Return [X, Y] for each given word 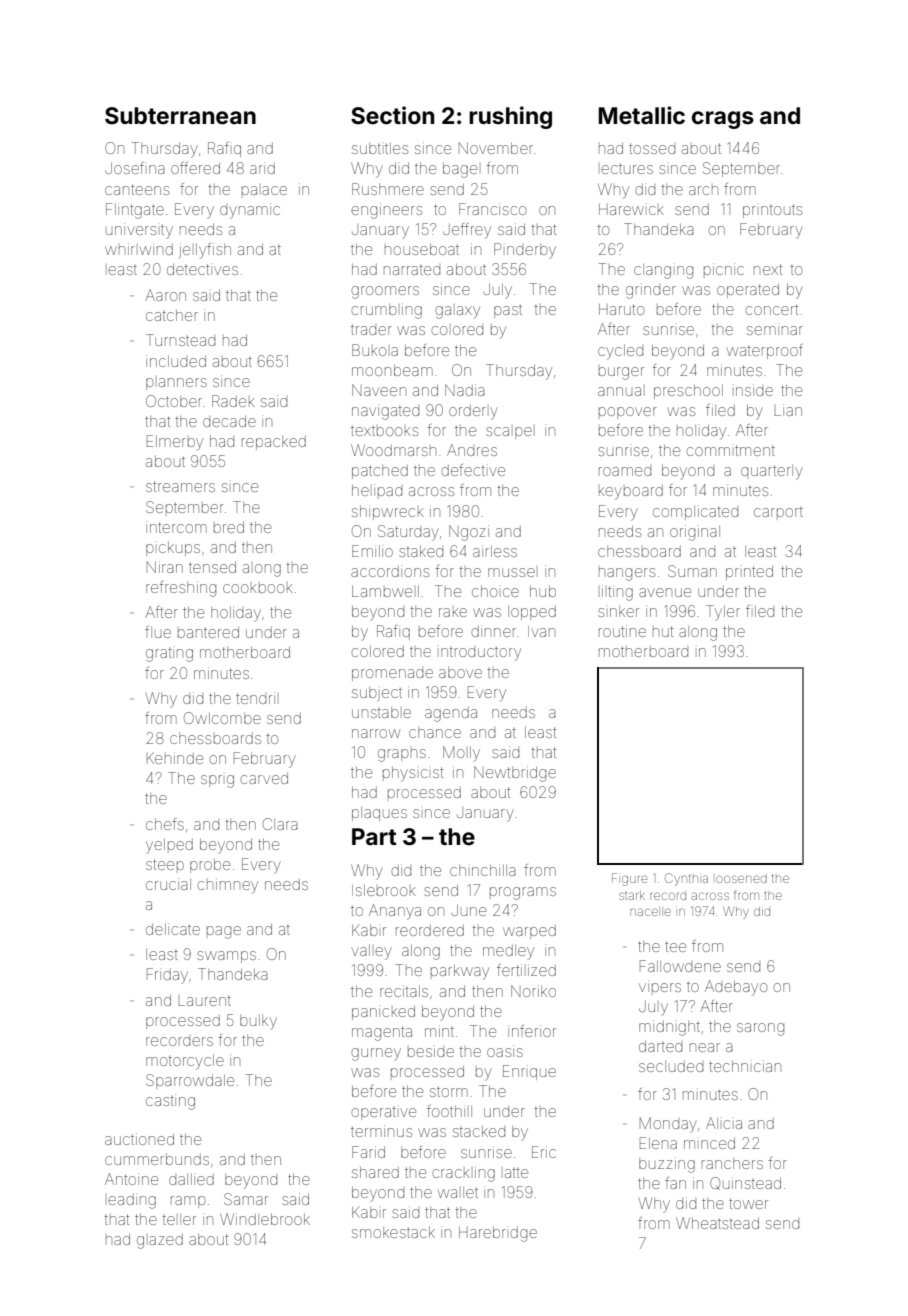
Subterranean [180, 116]
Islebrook [384, 890]
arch [703, 190]
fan [675, 1183]
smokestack [393, 1232]
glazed [160, 1241]
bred [229, 527]
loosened [741, 879]
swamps [226, 957]
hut [663, 631]
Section [392, 115]
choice [495, 591]
